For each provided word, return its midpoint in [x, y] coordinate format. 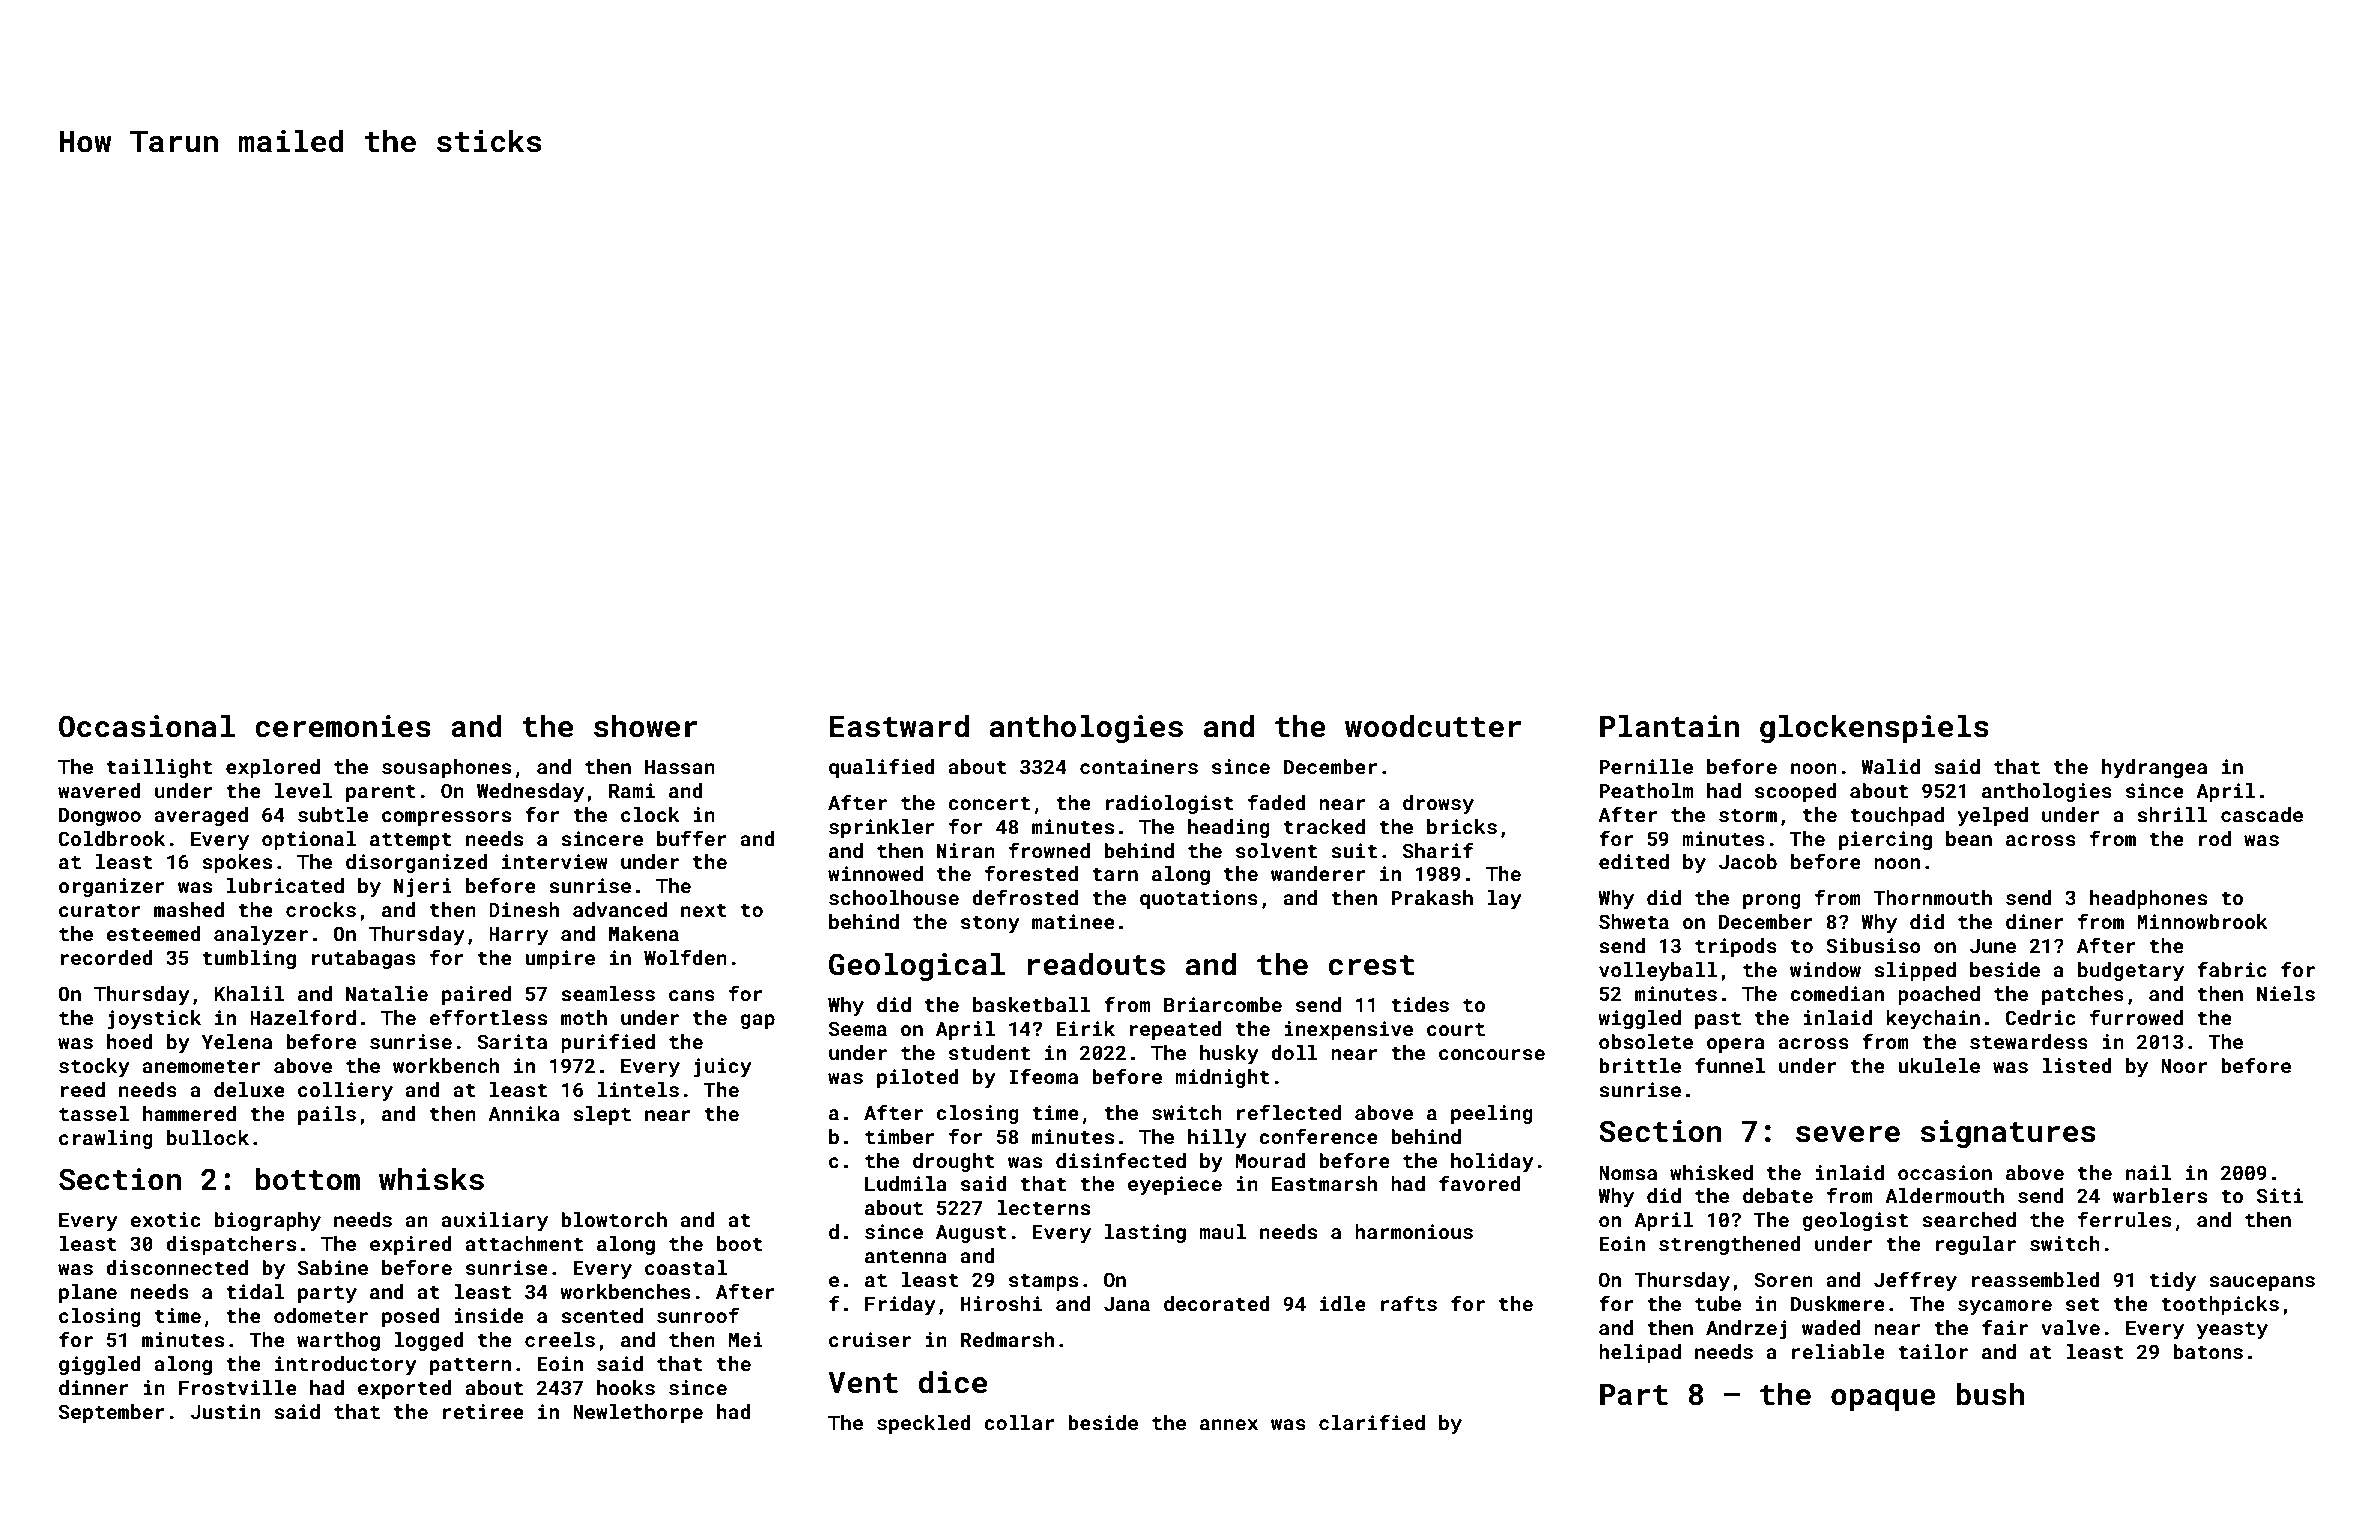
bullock [208, 1137]
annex [1229, 1424]
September [112, 1413]
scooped [1796, 792]
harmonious [1414, 1231]
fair [2005, 1327]
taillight [159, 768]
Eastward [899, 726]
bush [1990, 1394]
